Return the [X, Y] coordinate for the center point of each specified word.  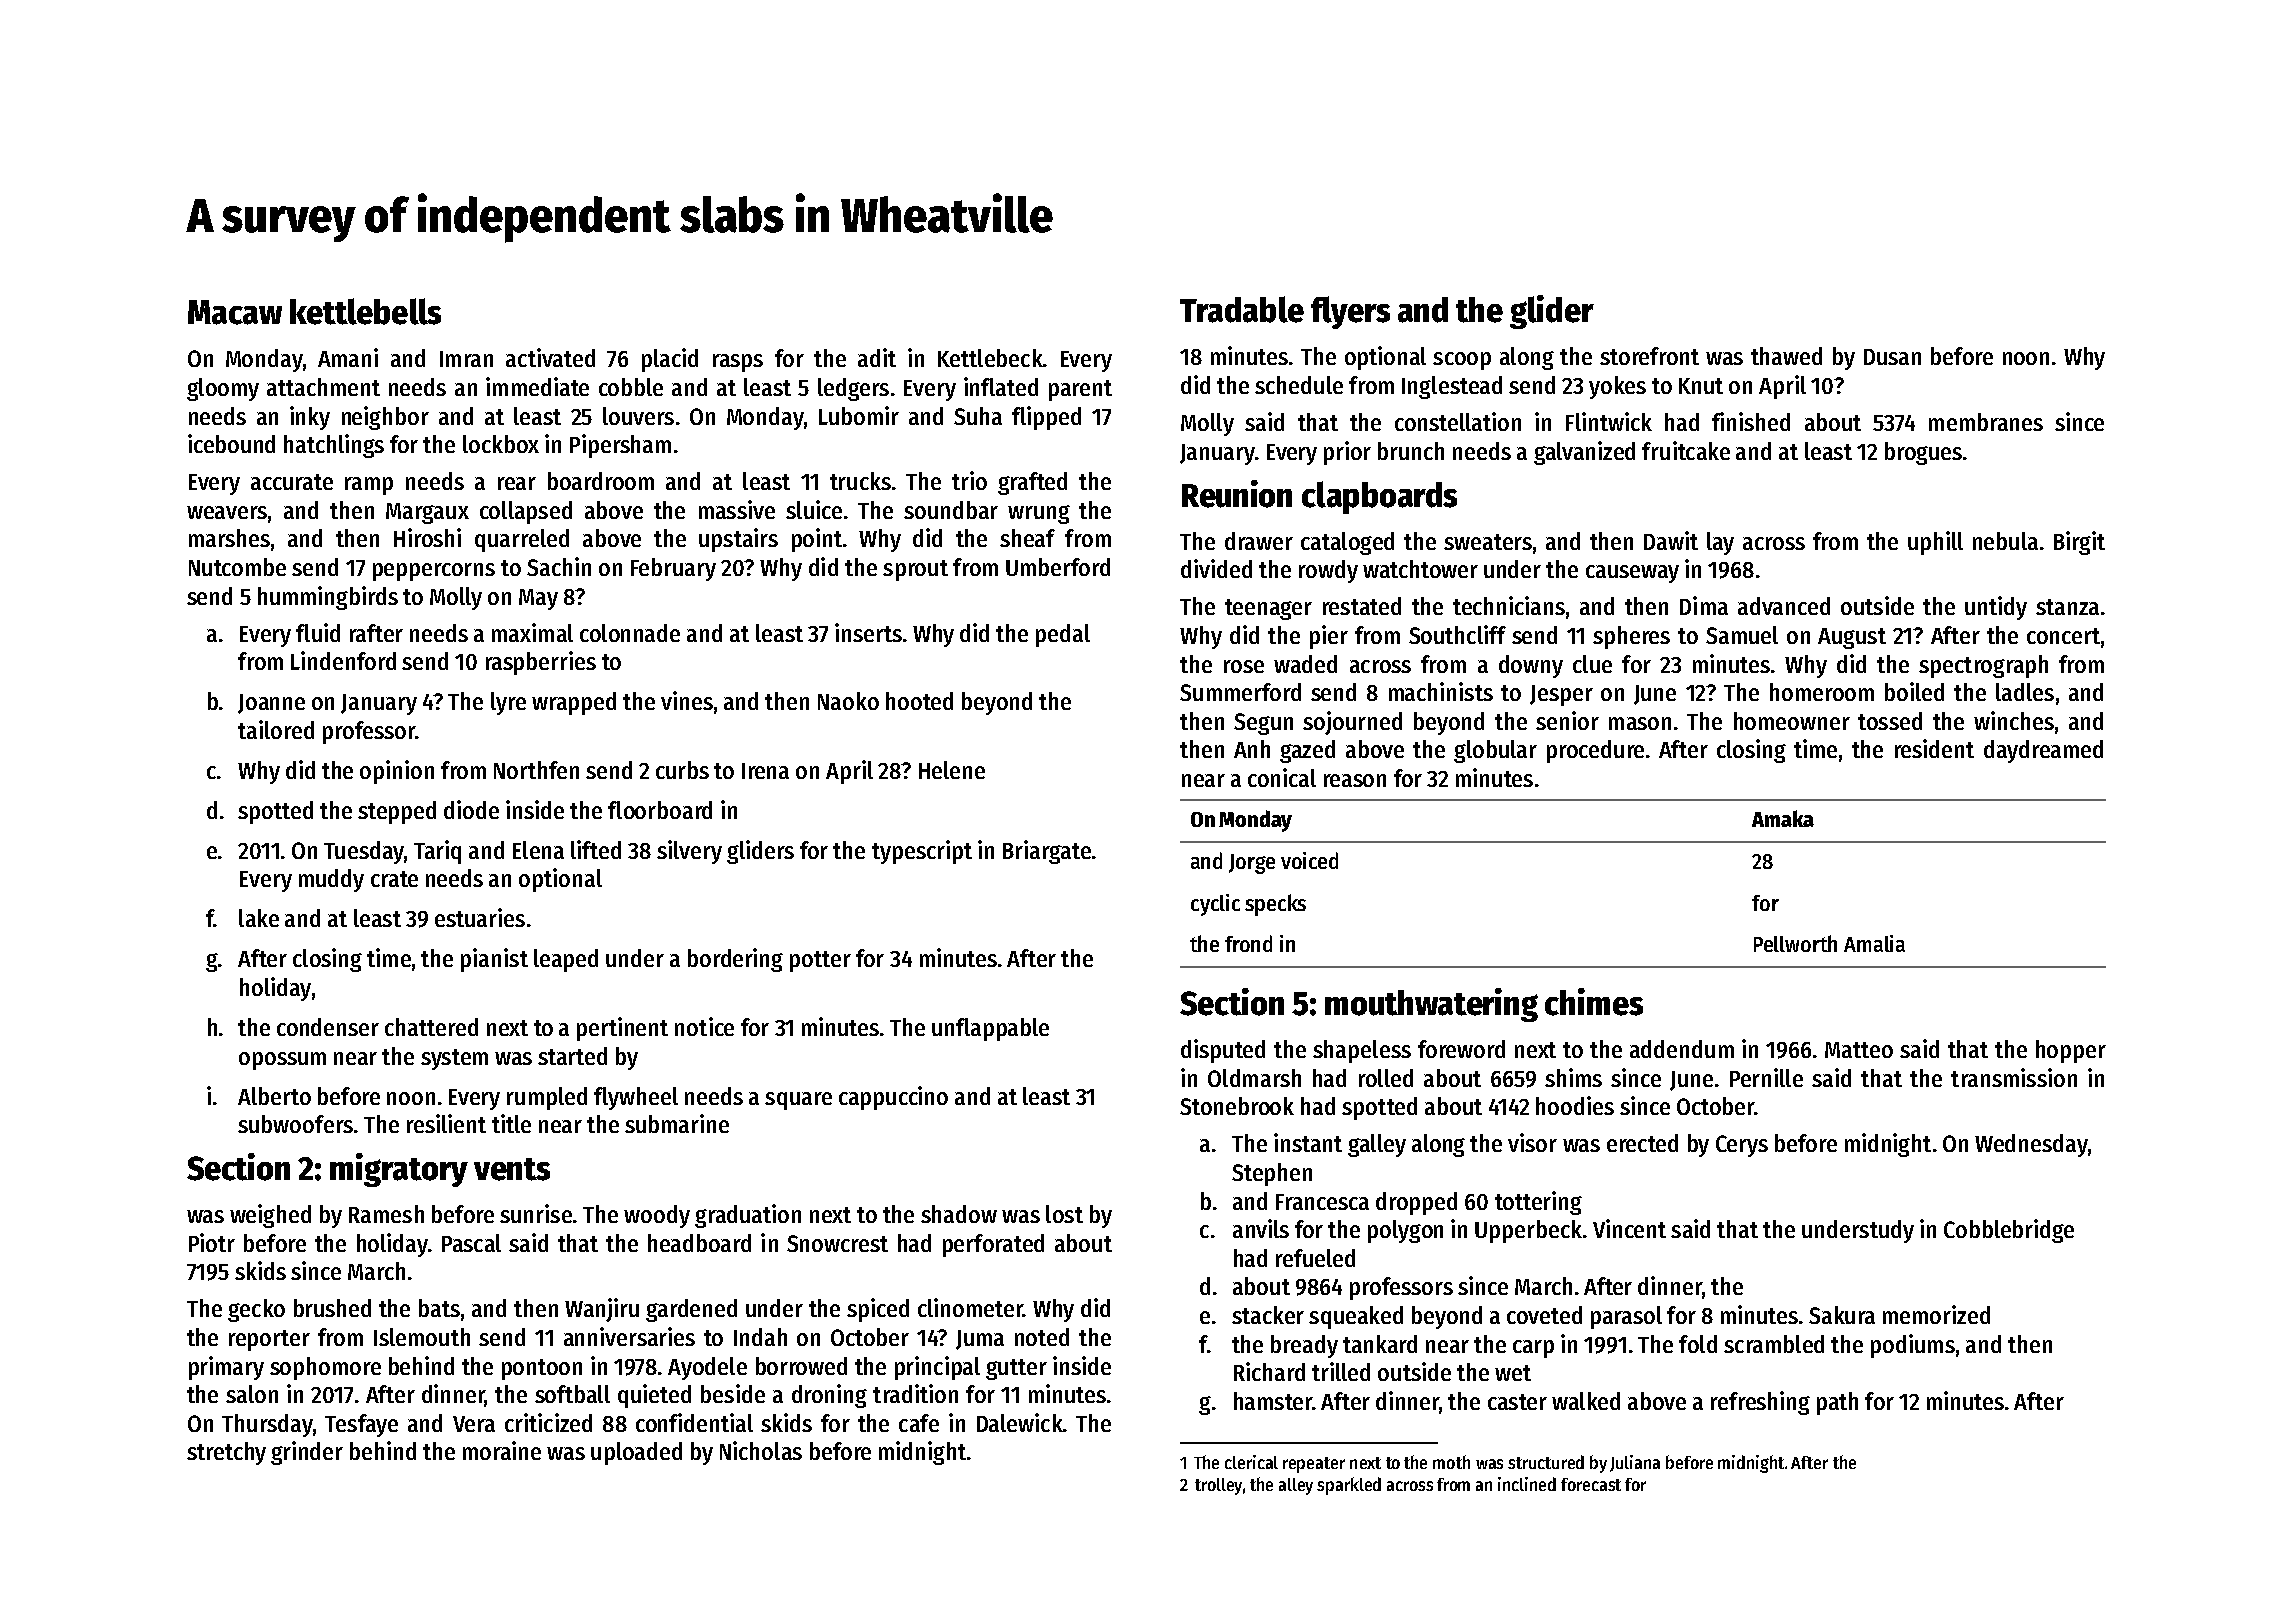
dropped [1416, 1203]
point [817, 540]
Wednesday [2031, 1145]
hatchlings [334, 446]
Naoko [848, 701]
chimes [1594, 1002]
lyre [508, 703]
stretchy [226, 1453]
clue [1592, 664]
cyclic [1215, 905]
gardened [691, 1310]
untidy [1996, 608]
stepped [397, 812]
